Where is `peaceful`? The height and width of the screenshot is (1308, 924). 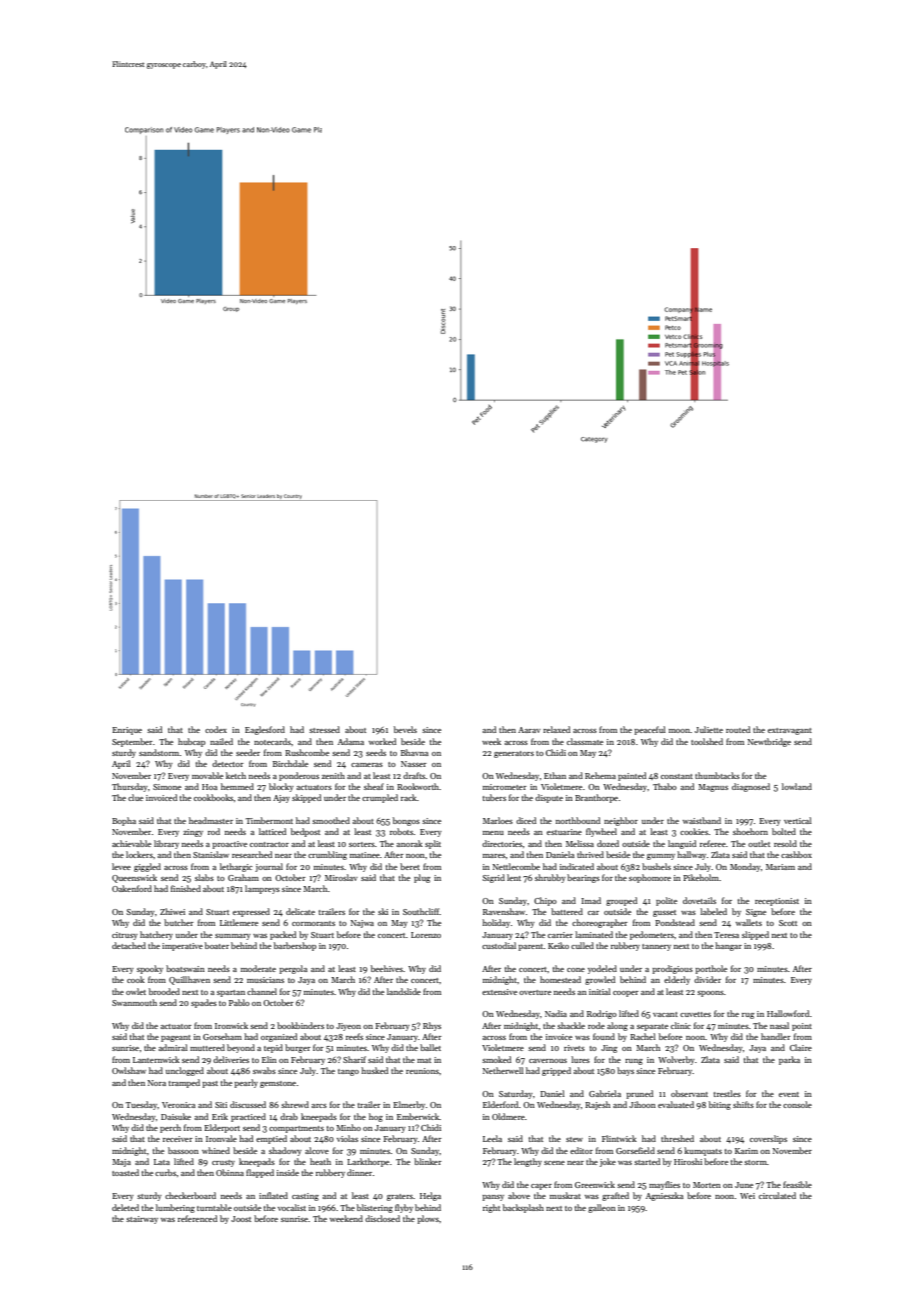
peaceful is located at coordinates (650, 730).
